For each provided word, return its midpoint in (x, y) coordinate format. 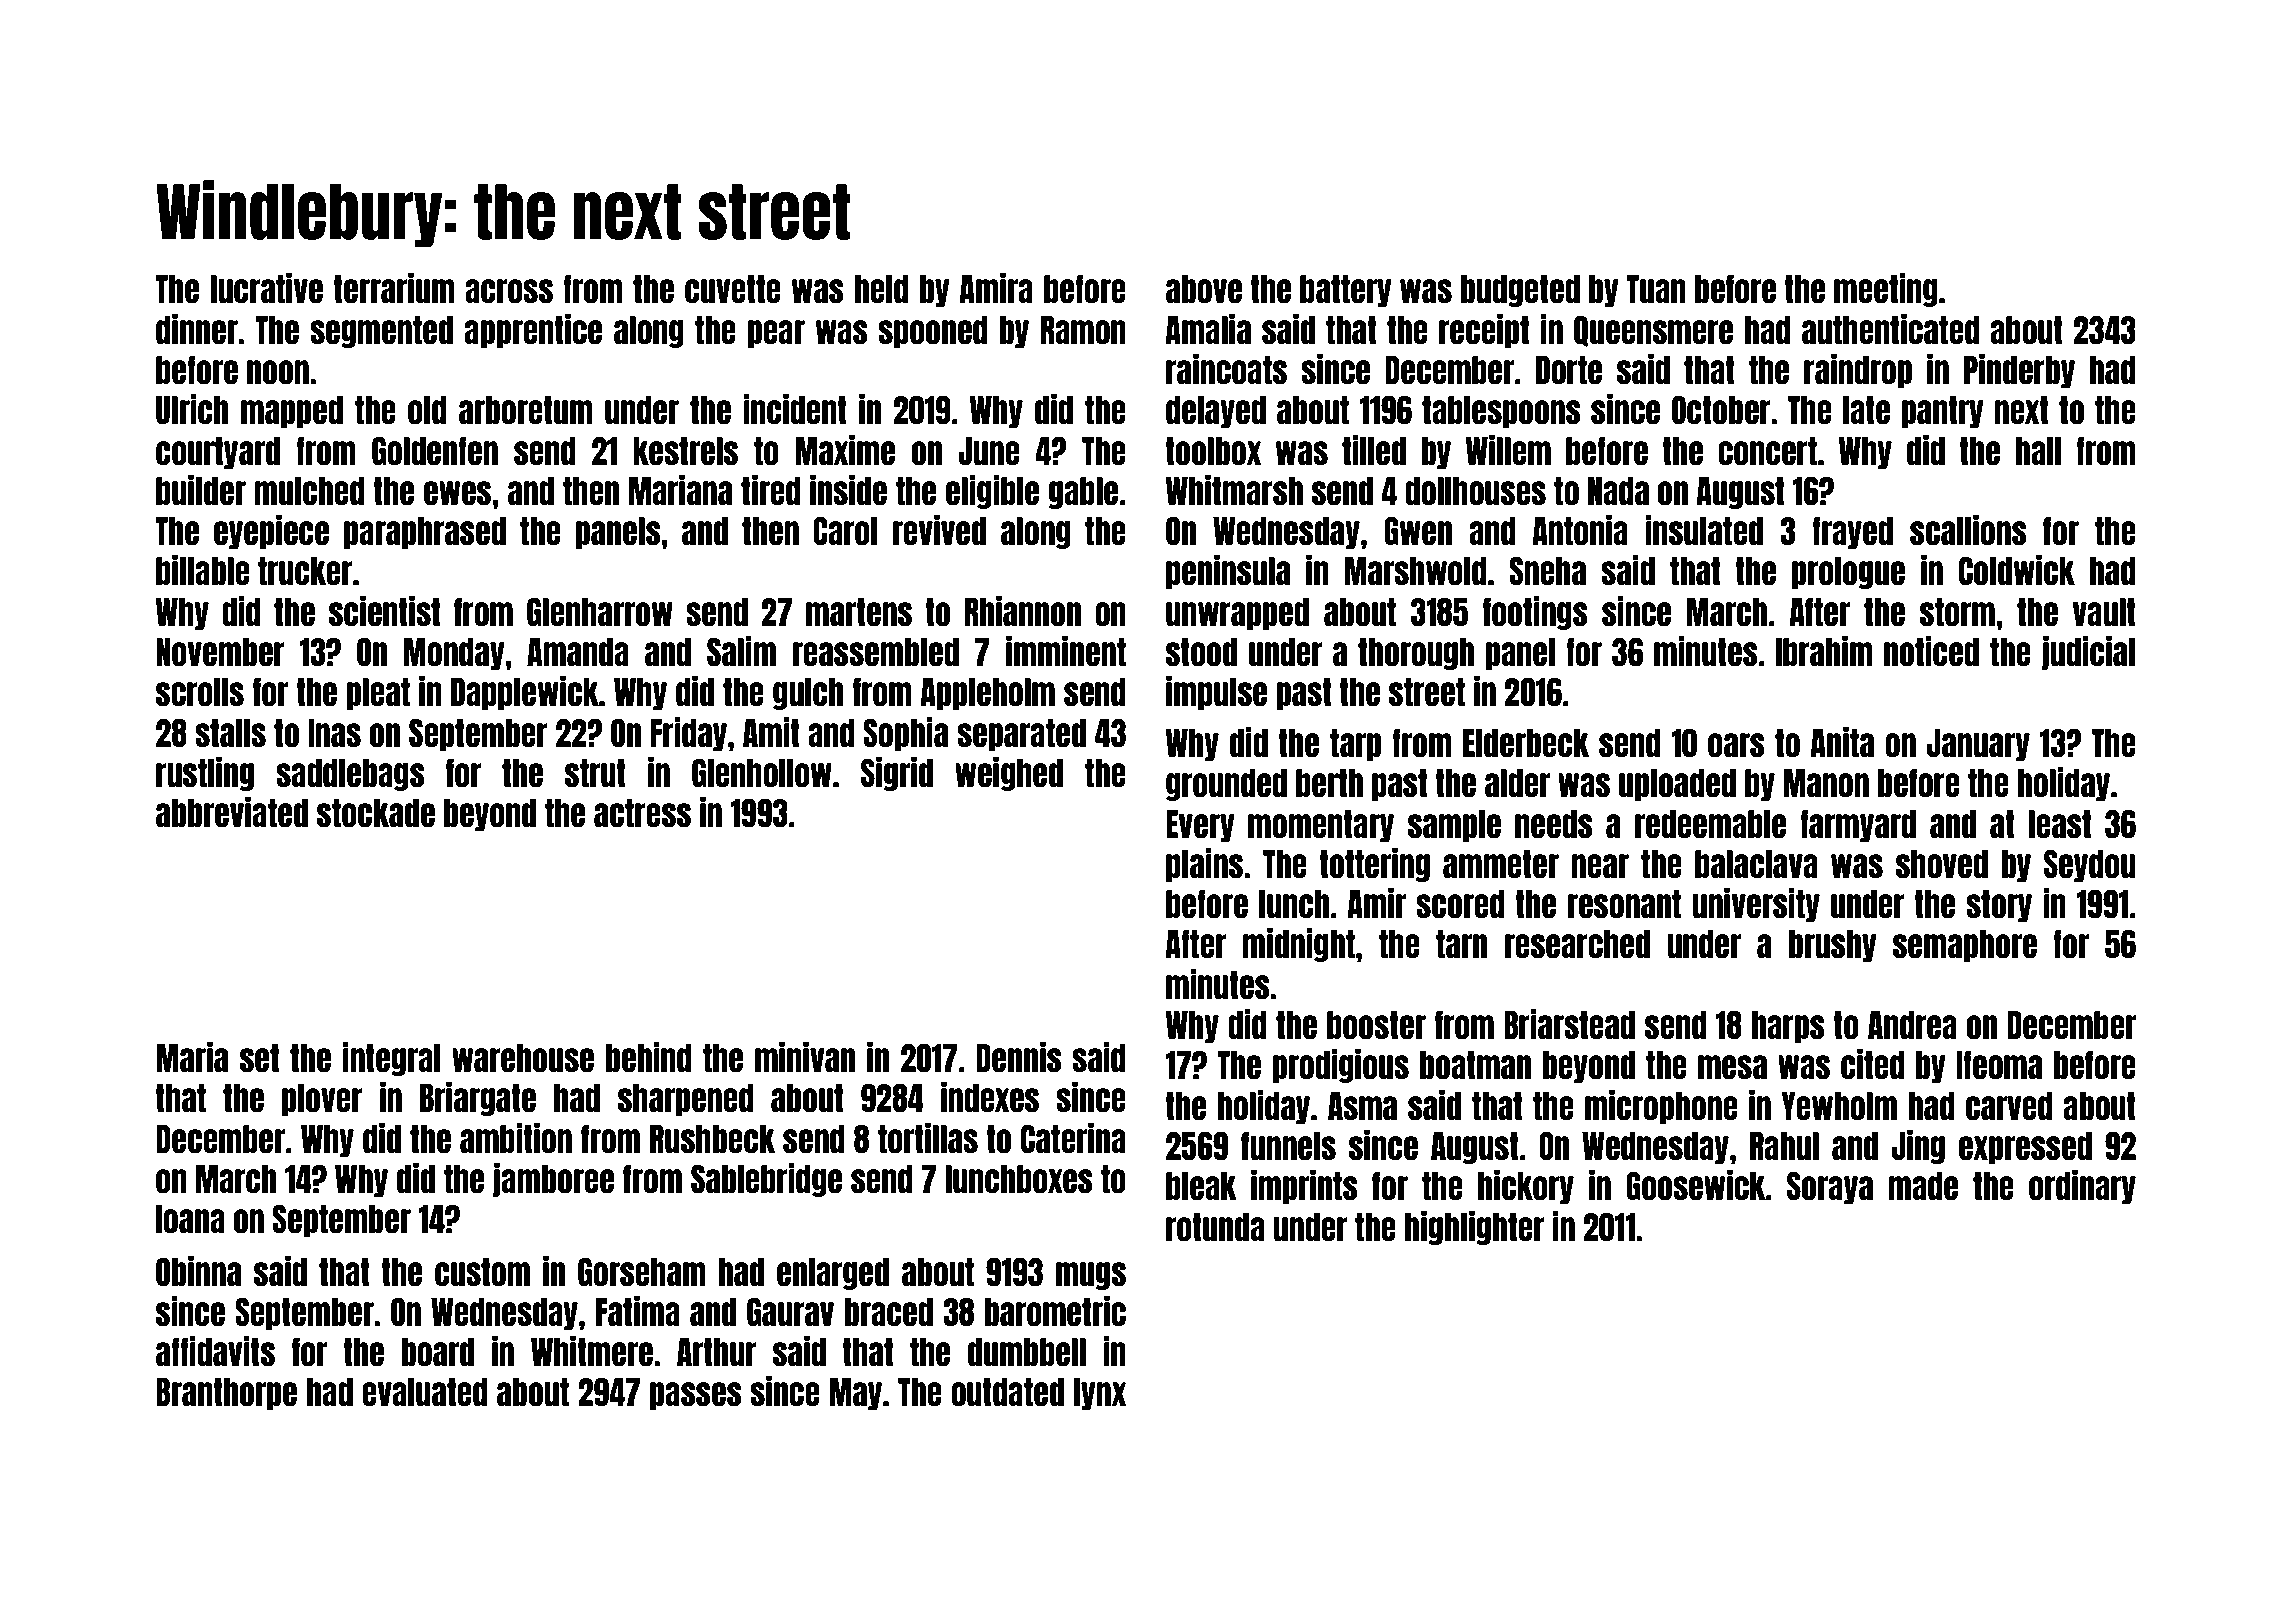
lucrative (266, 288)
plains (1204, 865)
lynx (1100, 1394)
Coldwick (2017, 570)
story (1999, 906)
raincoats (1226, 369)
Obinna (198, 1271)
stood (1201, 652)
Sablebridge (766, 1180)
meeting (1886, 290)
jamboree (553, 1180)
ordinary (2082, 1187)
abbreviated (232, 812)
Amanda (578, 652)
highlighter (1474, 1228)
